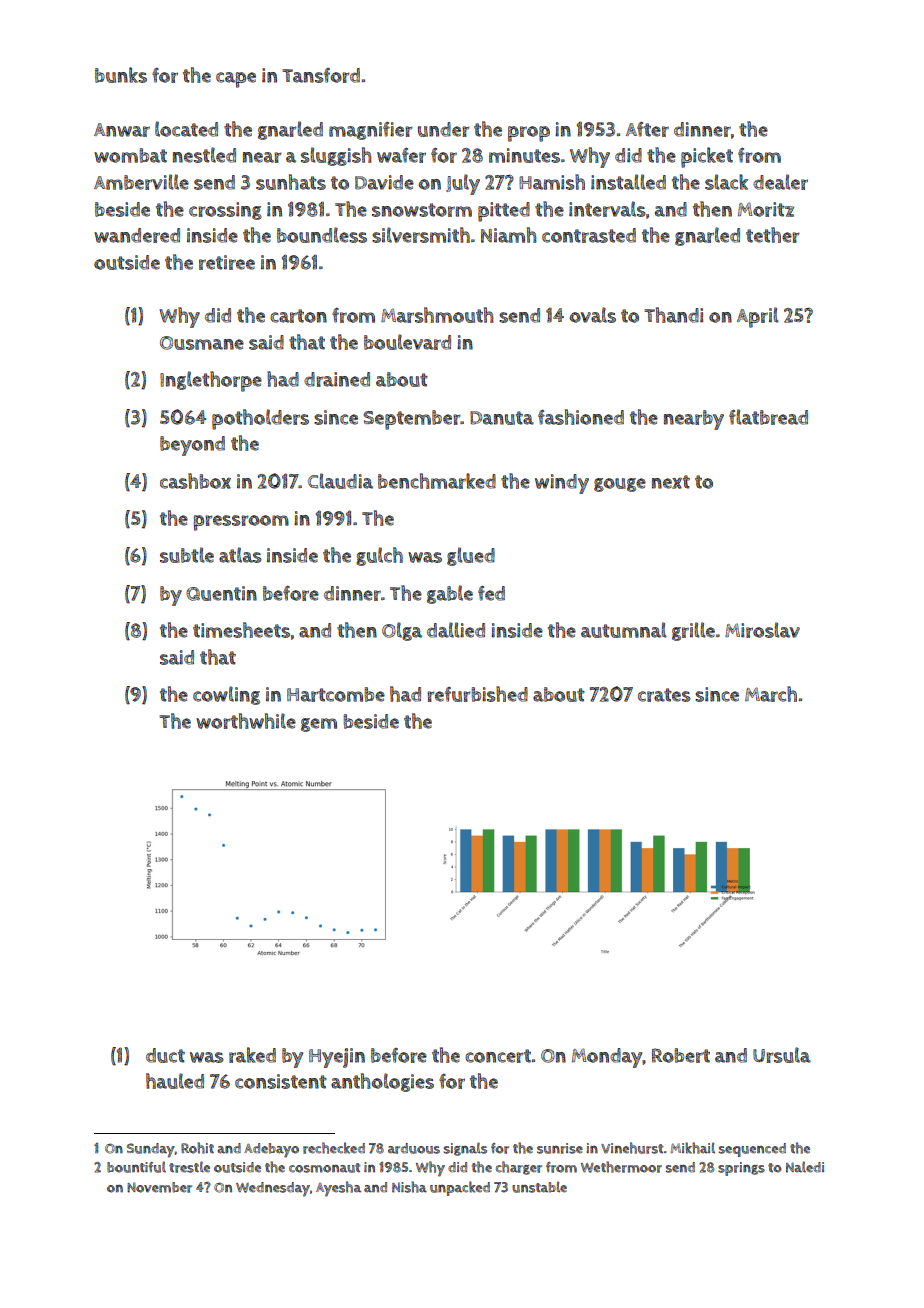 The image size is (924, 1308). I want to click on Adebayo, so click(271, 1150).
